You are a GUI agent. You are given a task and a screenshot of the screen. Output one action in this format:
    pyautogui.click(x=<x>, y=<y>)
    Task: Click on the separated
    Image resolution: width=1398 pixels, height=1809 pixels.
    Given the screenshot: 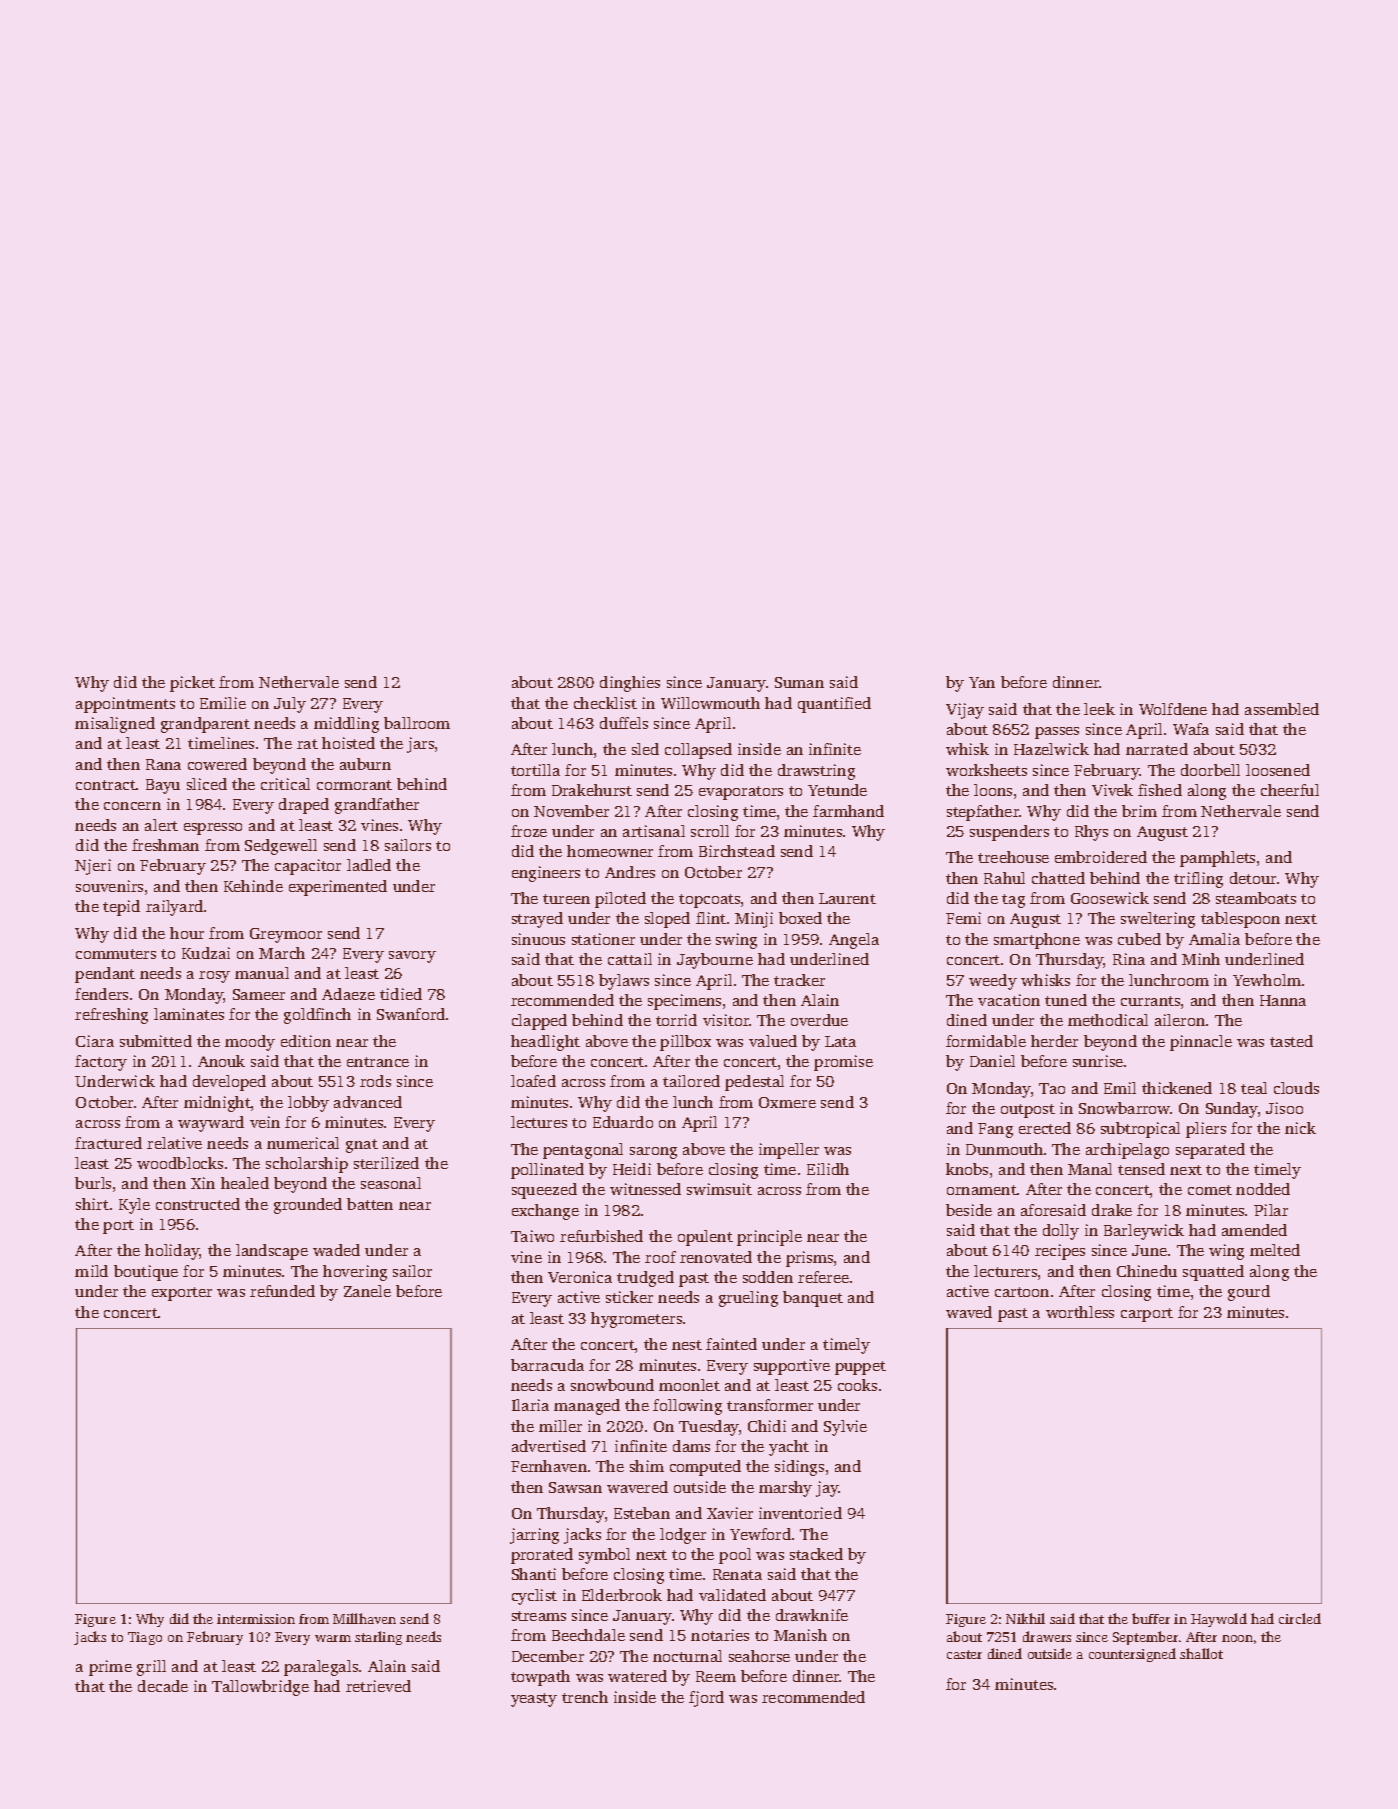 What is the action you would take?
    pyautogui.click(x=1210, y=1151)
